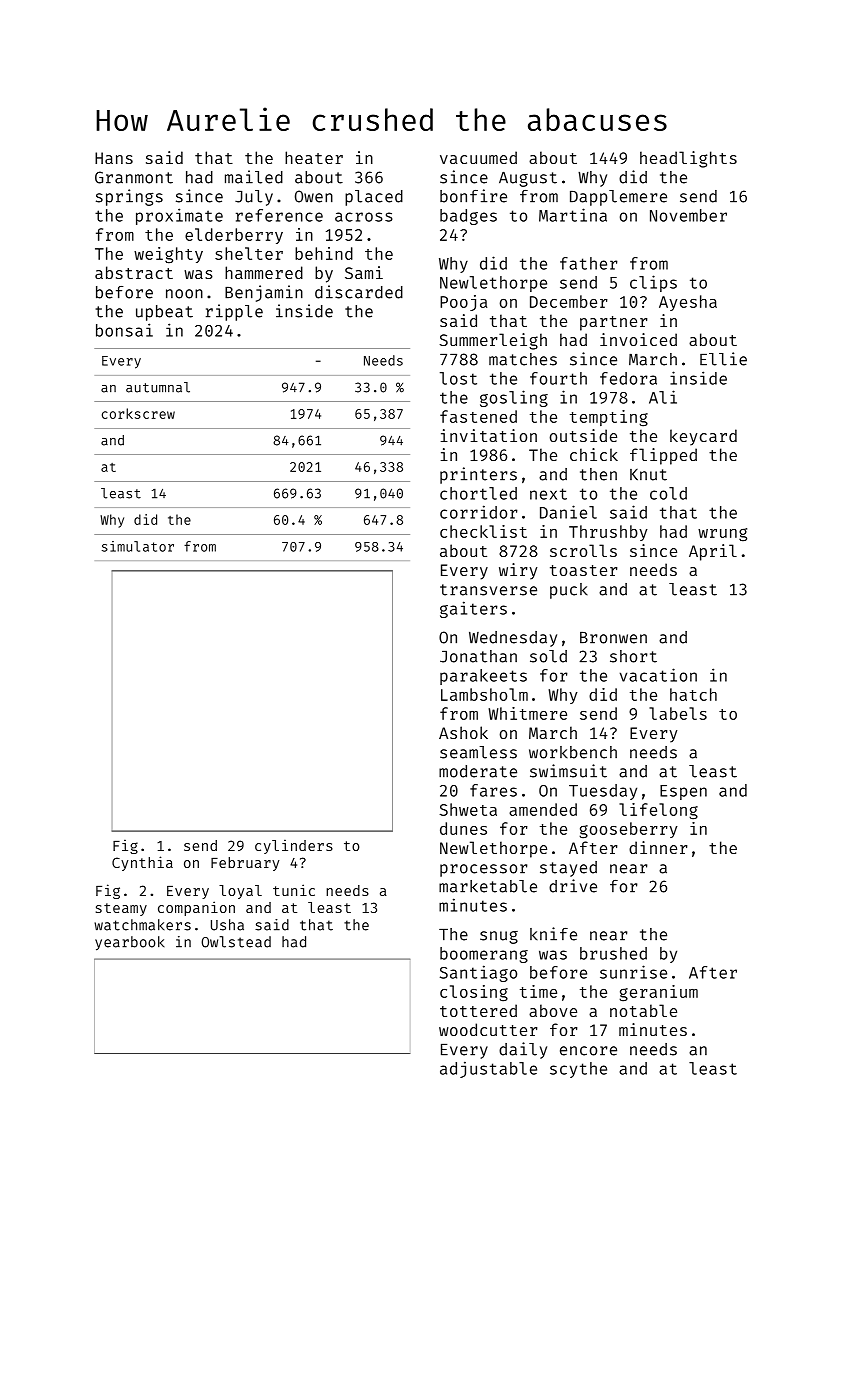  Describe the element at coordinates (138, 413) in the page. I see `corkscrew` at that location.
